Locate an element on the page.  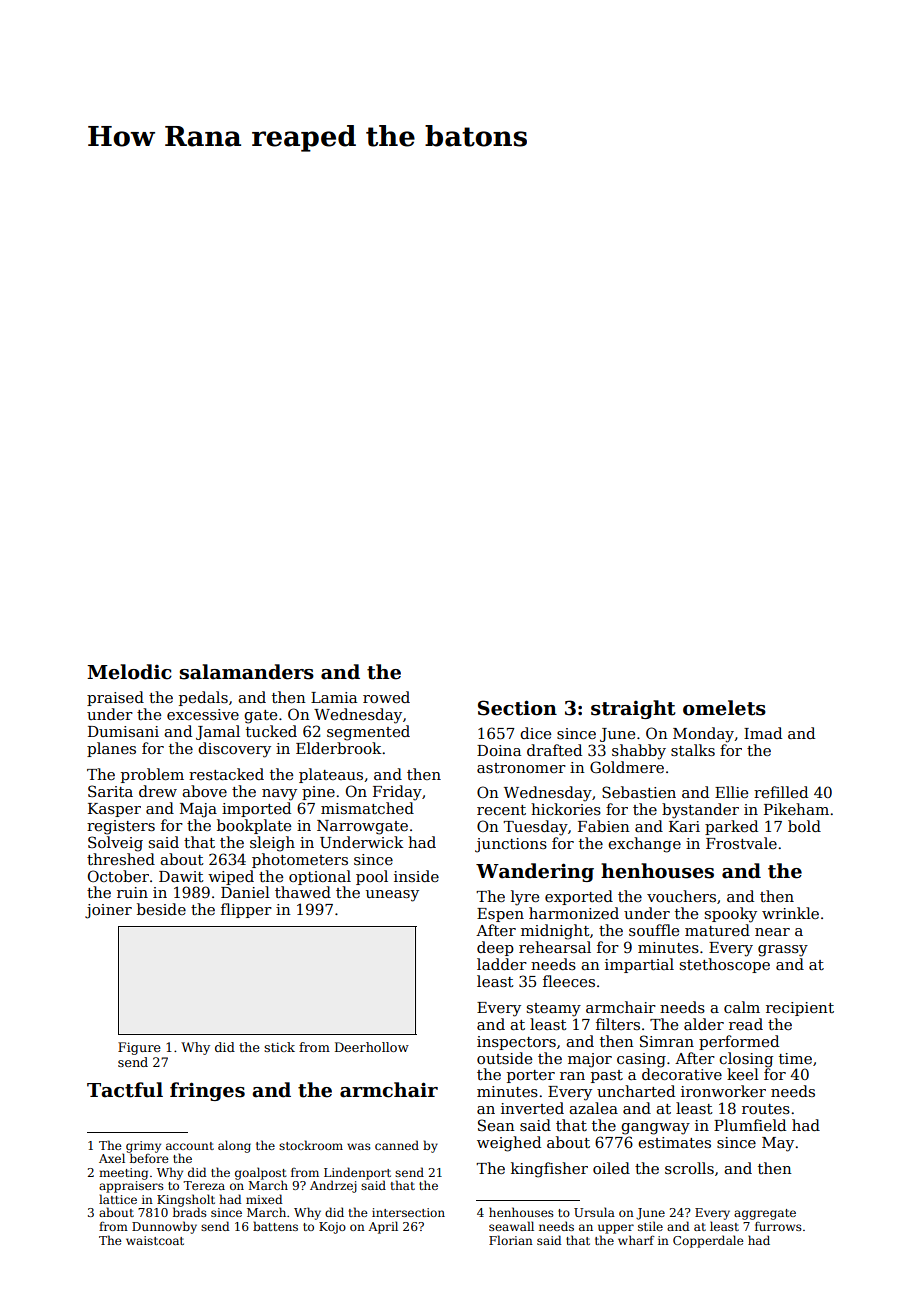
rowed is located at coordinates (386, 697).
